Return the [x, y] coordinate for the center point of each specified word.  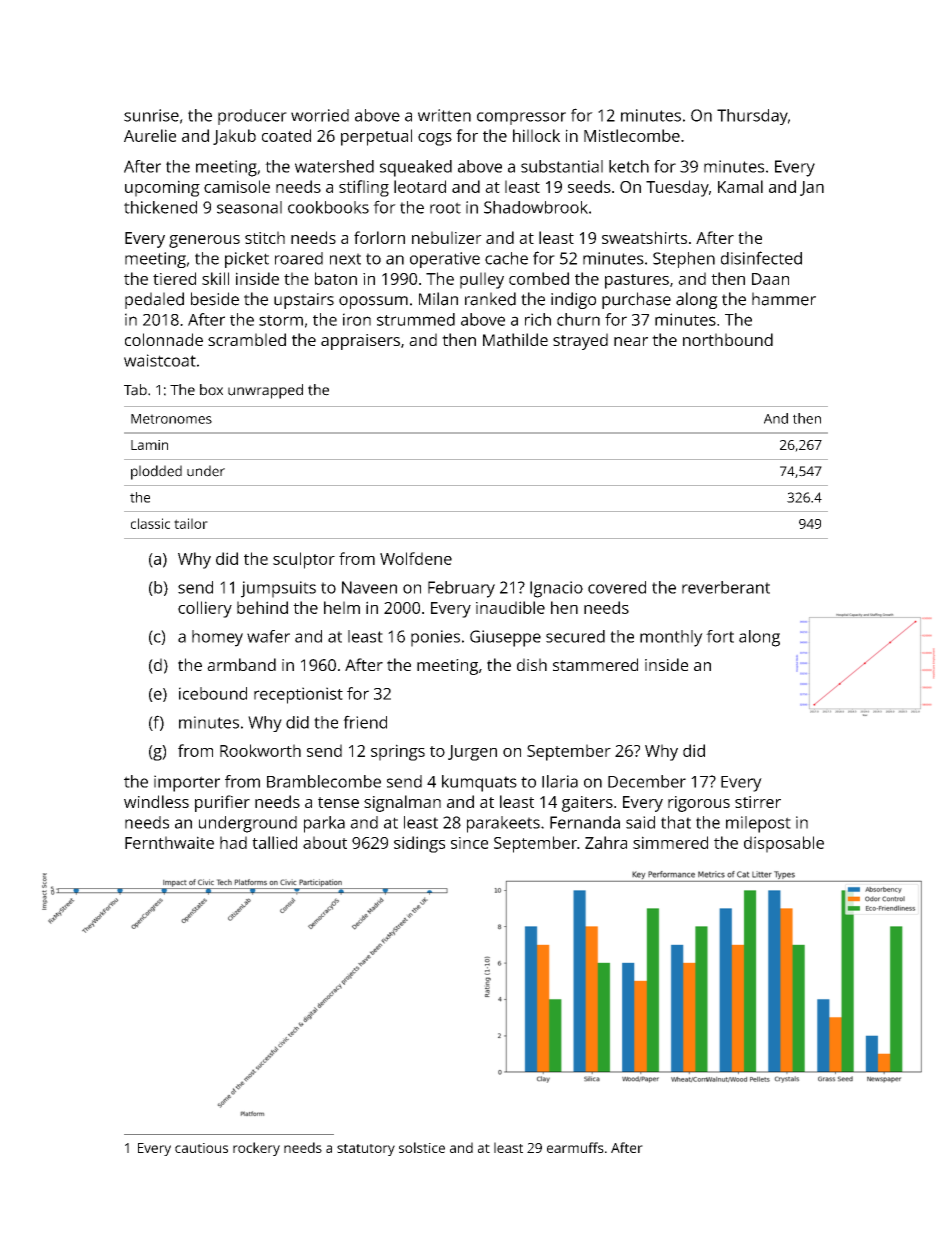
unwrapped [265, 391]
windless [156, 801]
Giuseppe [505, 638]
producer [252, 117]
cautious [201, 1148]
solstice [422, 1147]
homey [217, 638]
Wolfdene [416, 558]
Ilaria [560, 781]
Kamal [740, 186]
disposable [784, 844]
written [444, 115]
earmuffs [575, 1147]
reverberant [726, 587]
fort [720, 636]
